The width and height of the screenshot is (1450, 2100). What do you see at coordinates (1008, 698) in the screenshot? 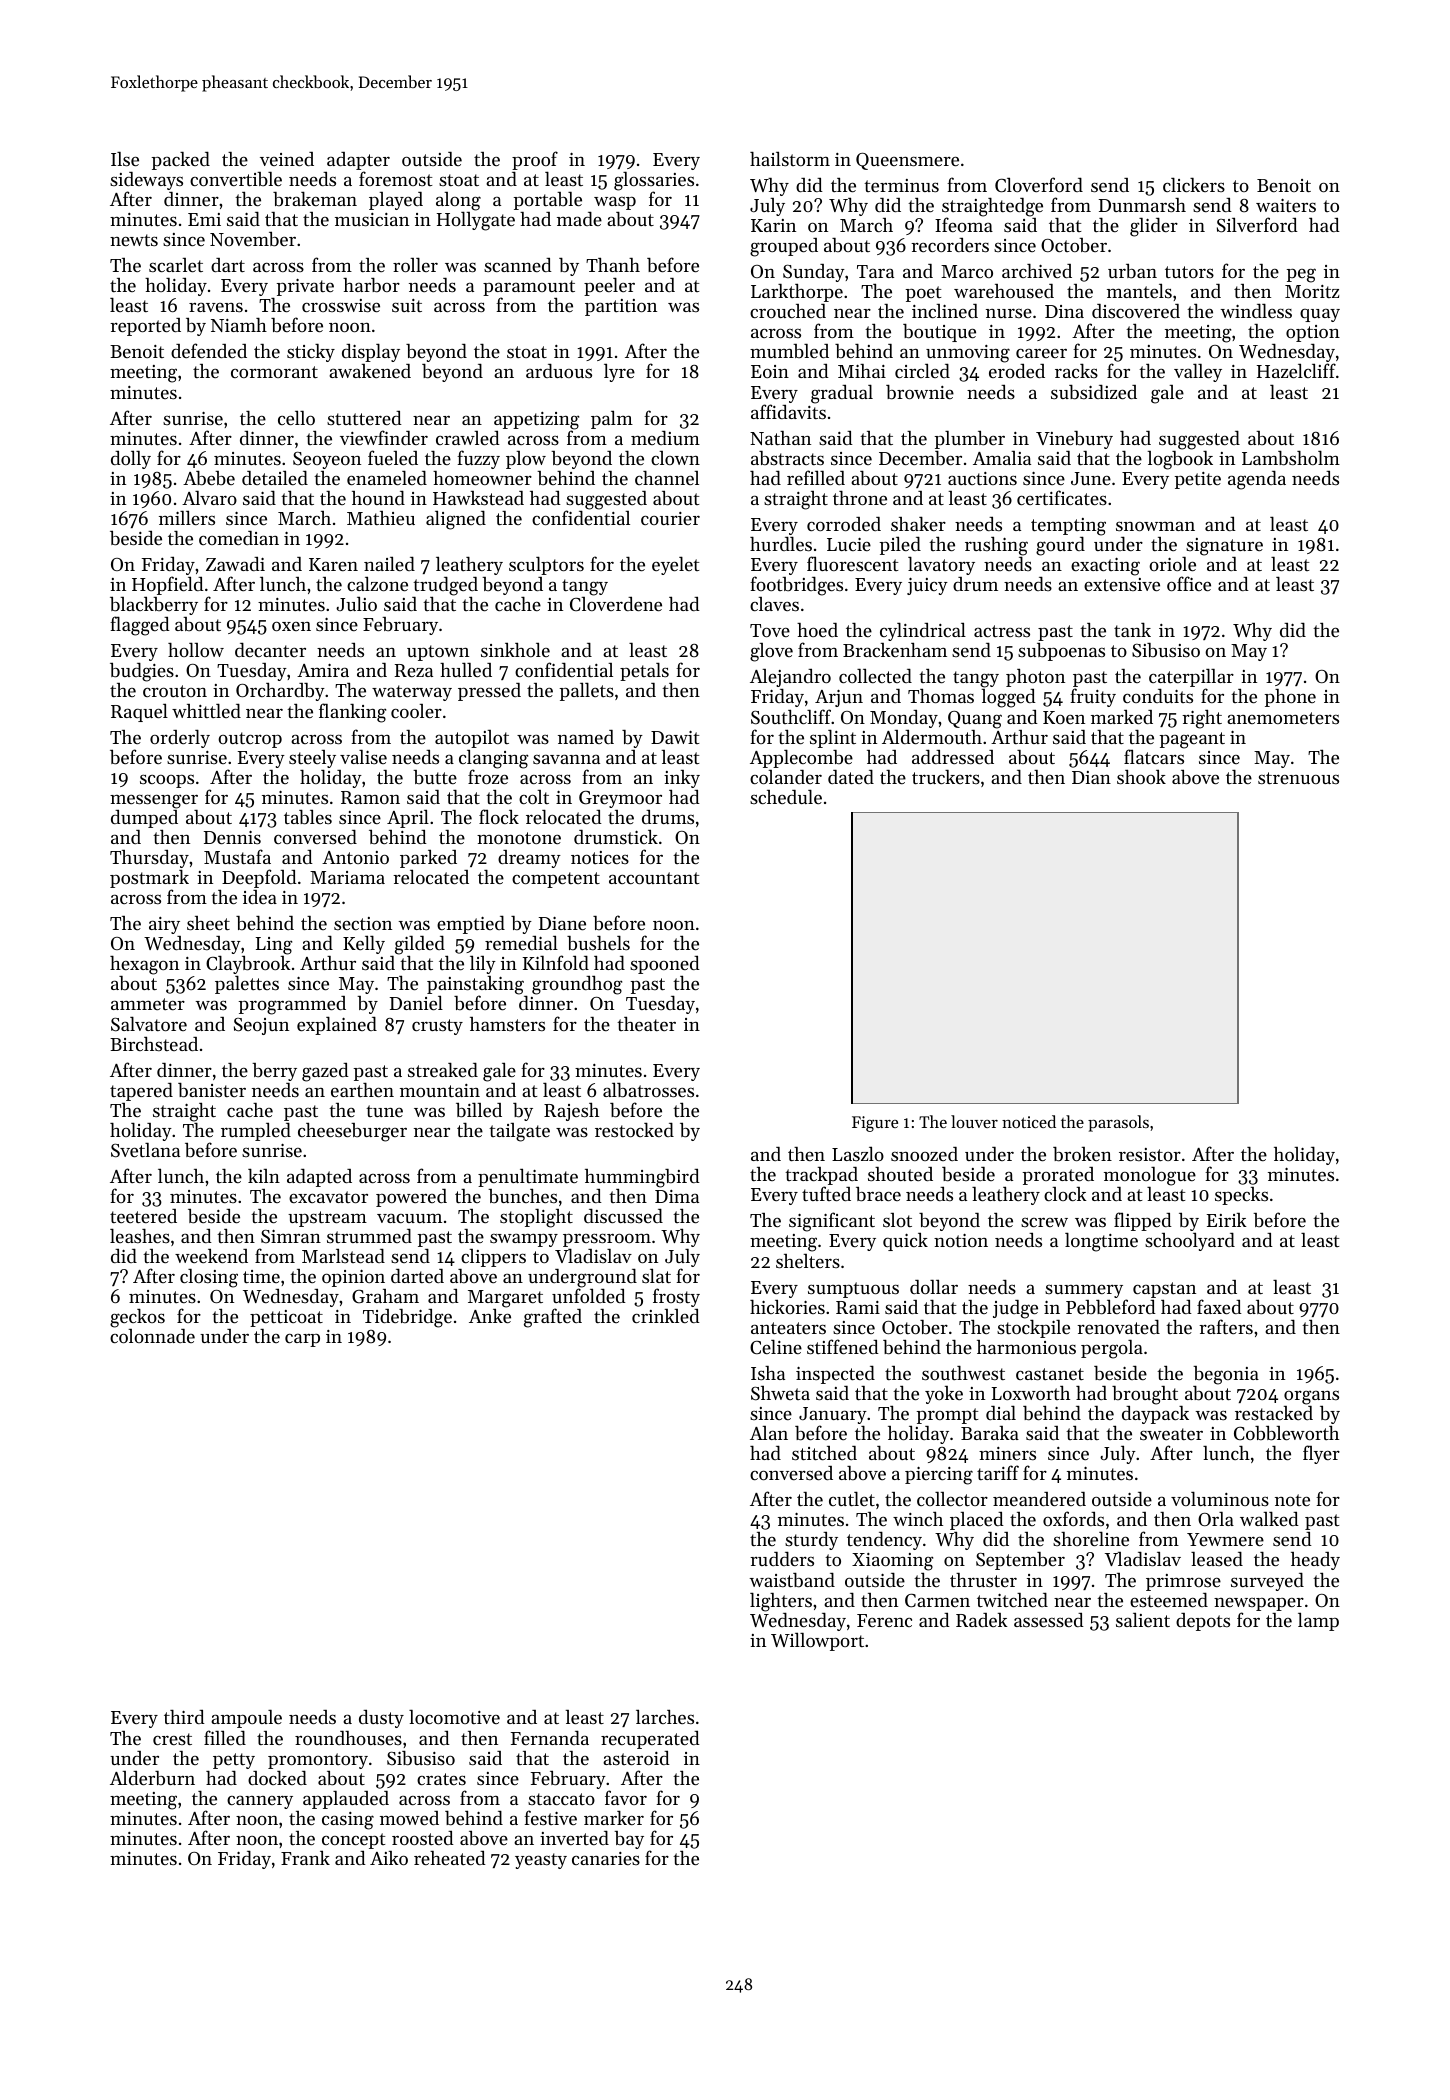
I see `logged` at bounding box center [1008, 698].
